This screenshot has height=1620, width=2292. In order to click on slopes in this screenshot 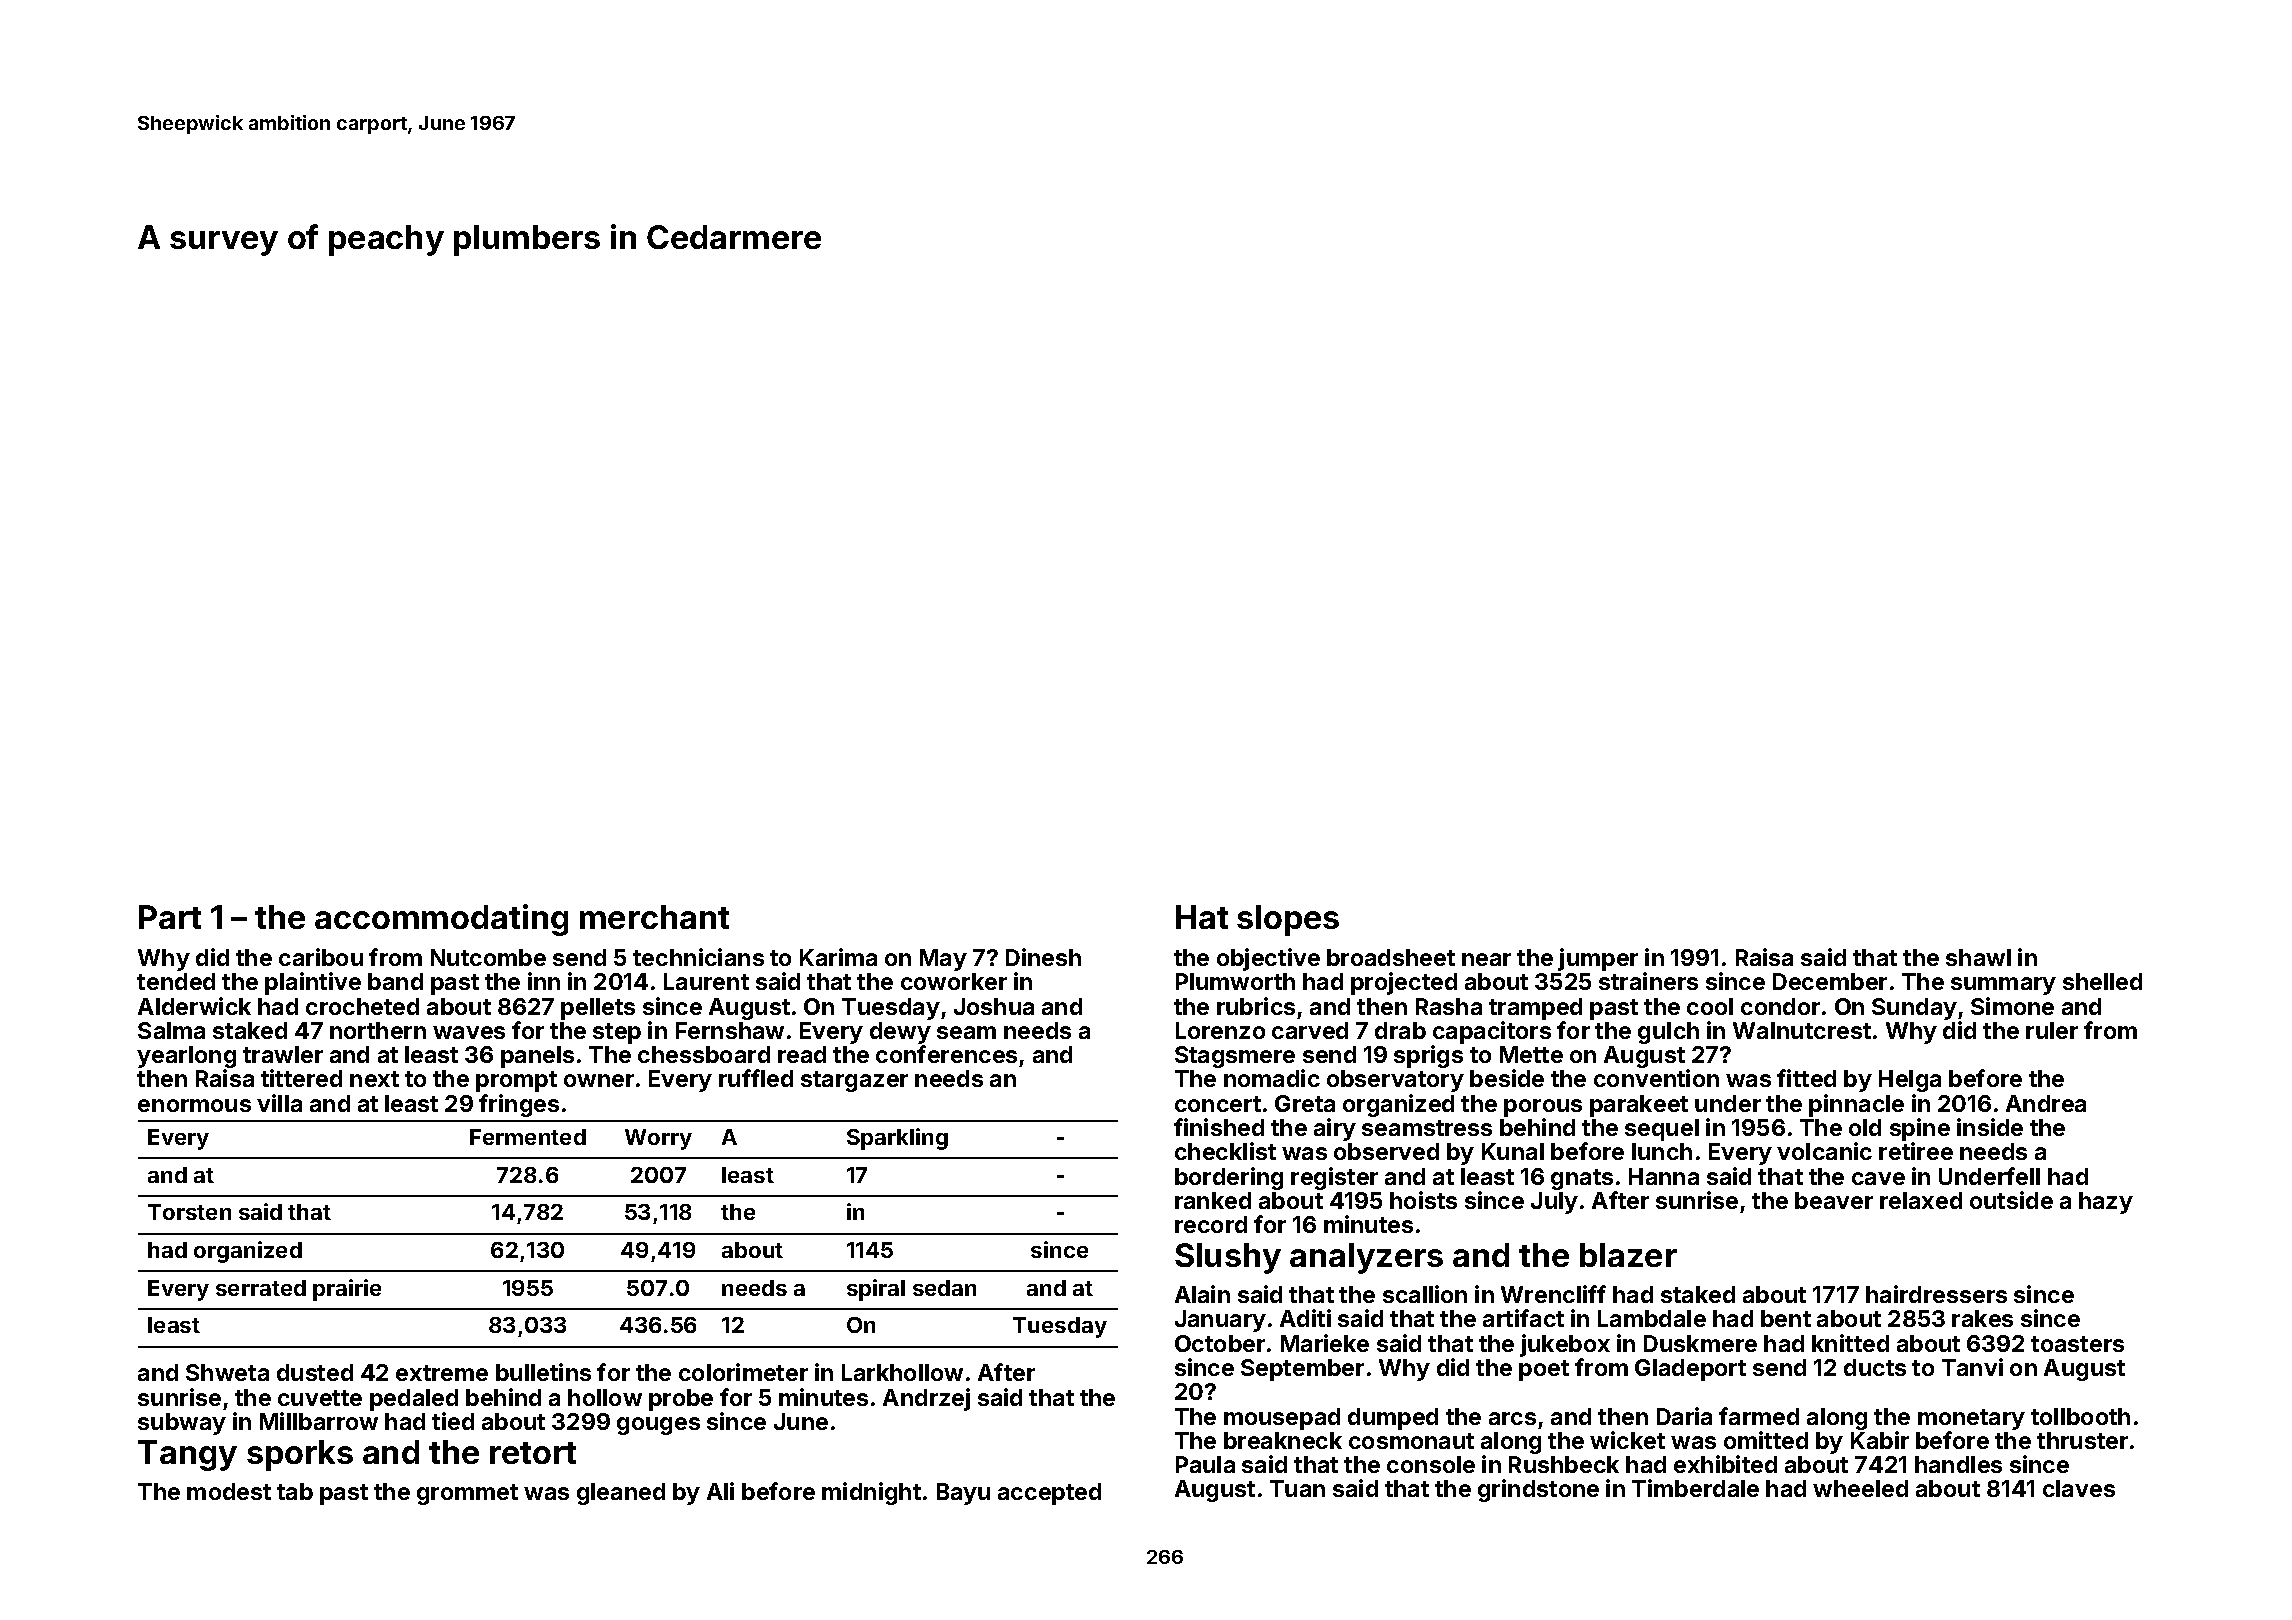, I will do `click(1288, 920)`.
